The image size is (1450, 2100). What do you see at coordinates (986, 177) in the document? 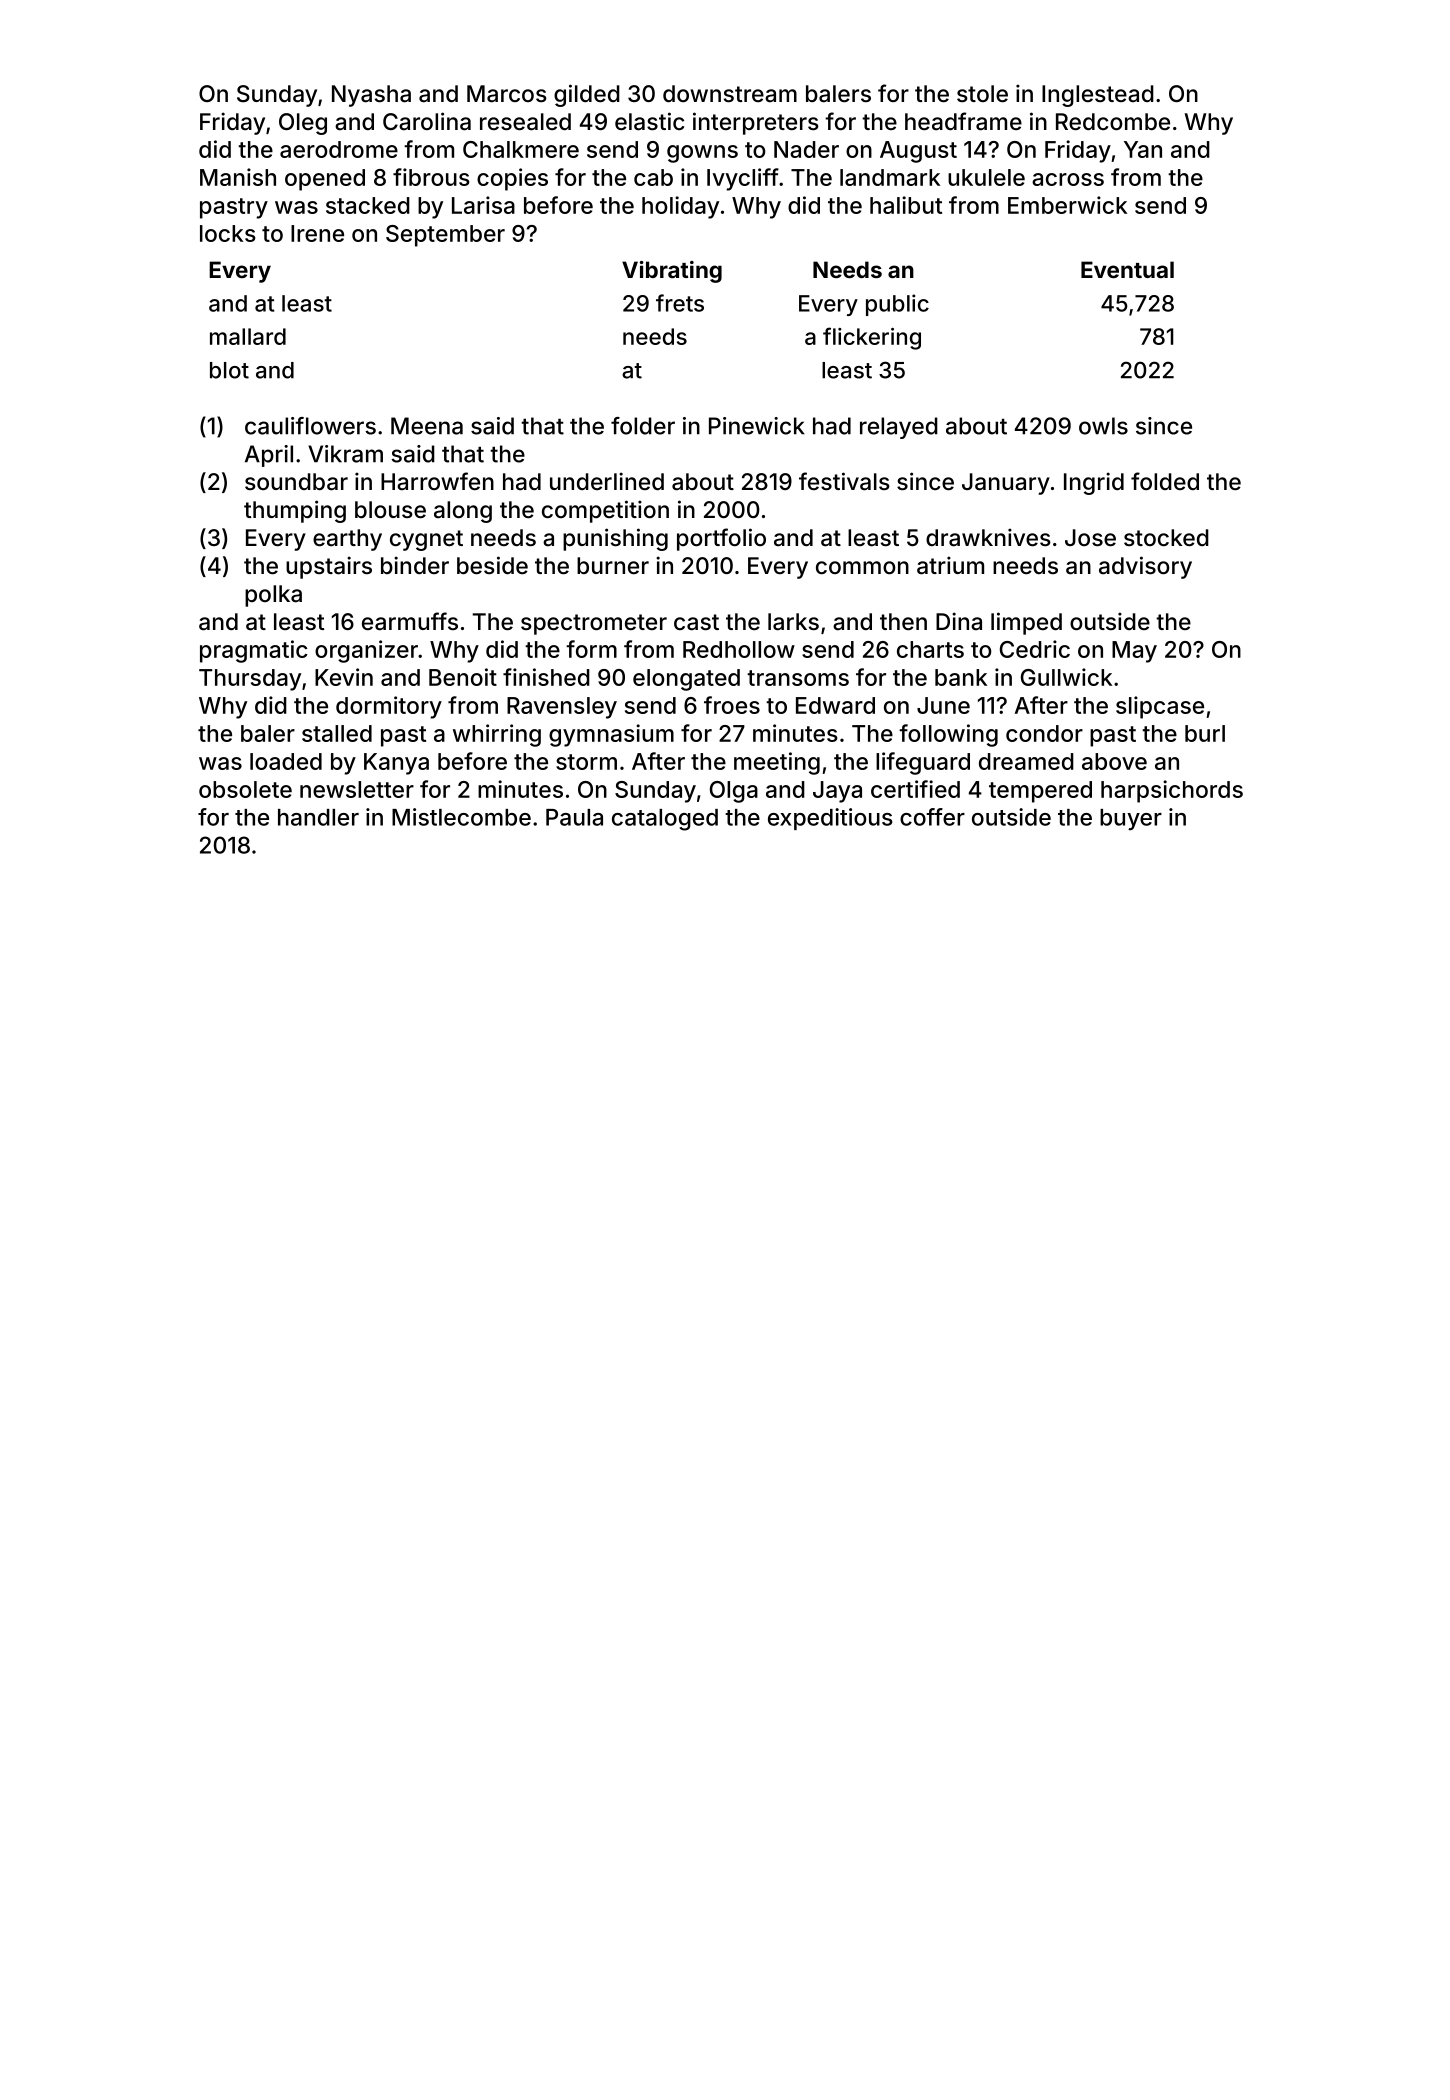
I see `ukulele` at bounding box center [986, 177].
